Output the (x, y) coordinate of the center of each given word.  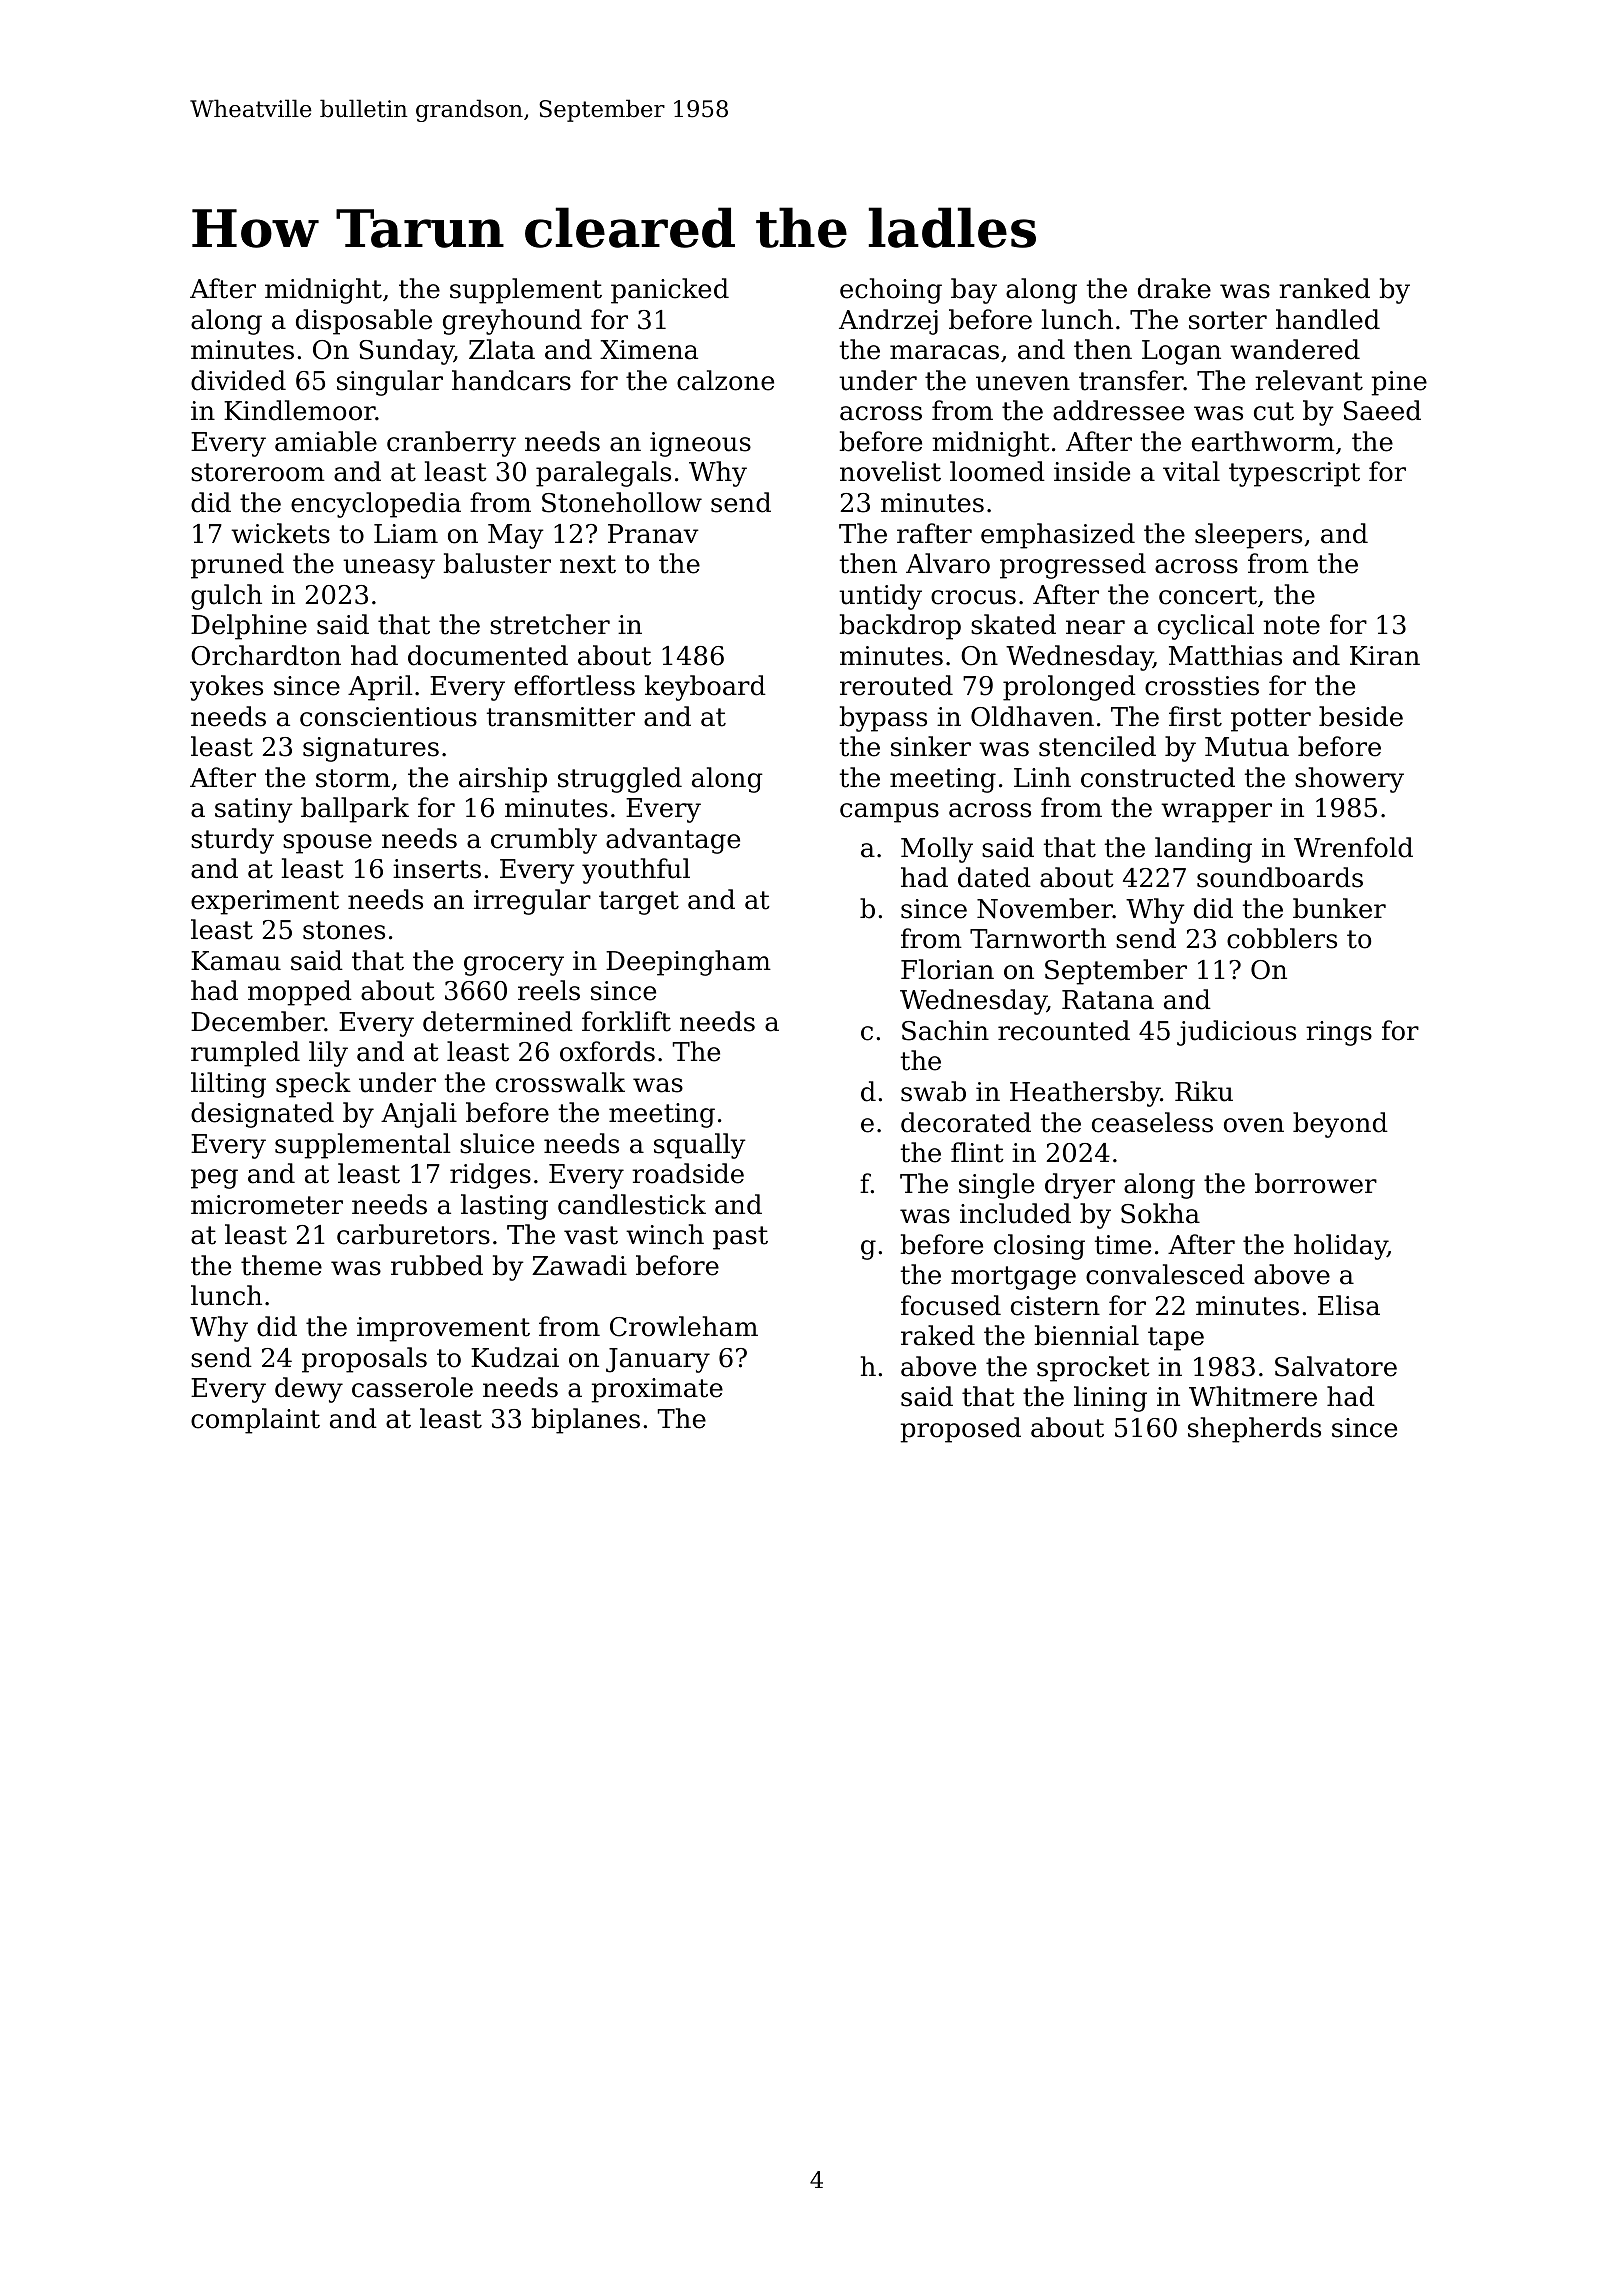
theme (281, 1265)
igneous (700, 444)
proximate (657, 1390)
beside (1361, 716)
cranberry (451, 444)
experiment (265, 902)
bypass (883, 719)
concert (1208, 595)
